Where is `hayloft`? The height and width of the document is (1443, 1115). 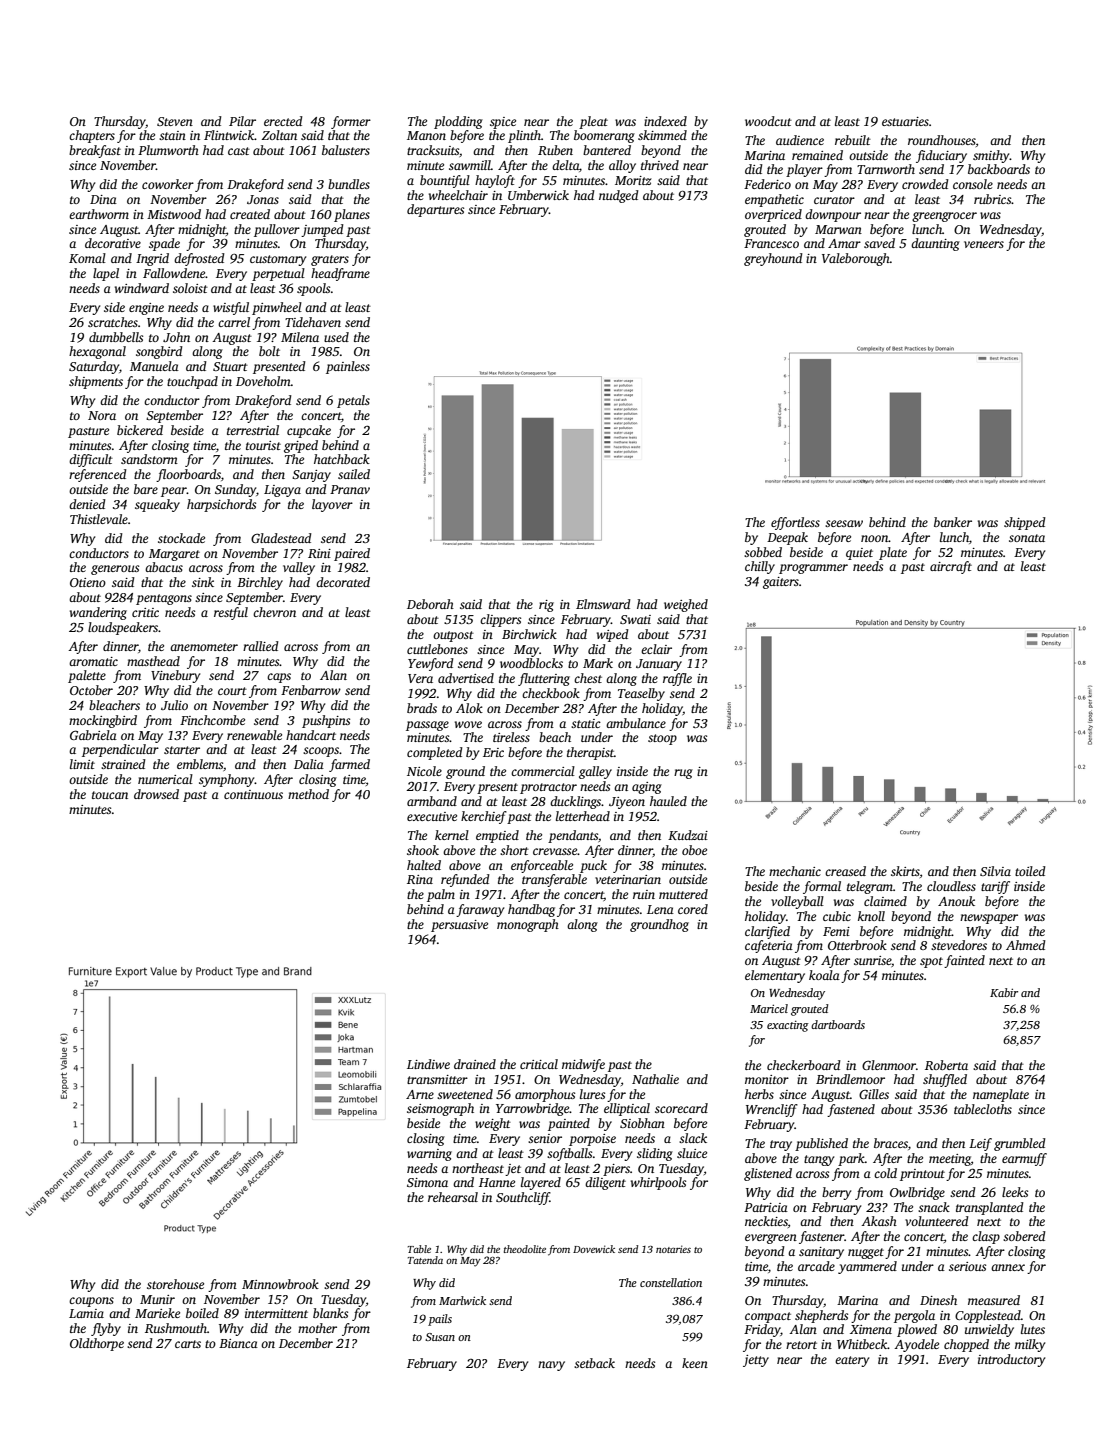
hayloft is located at coordinates (495, 181).
